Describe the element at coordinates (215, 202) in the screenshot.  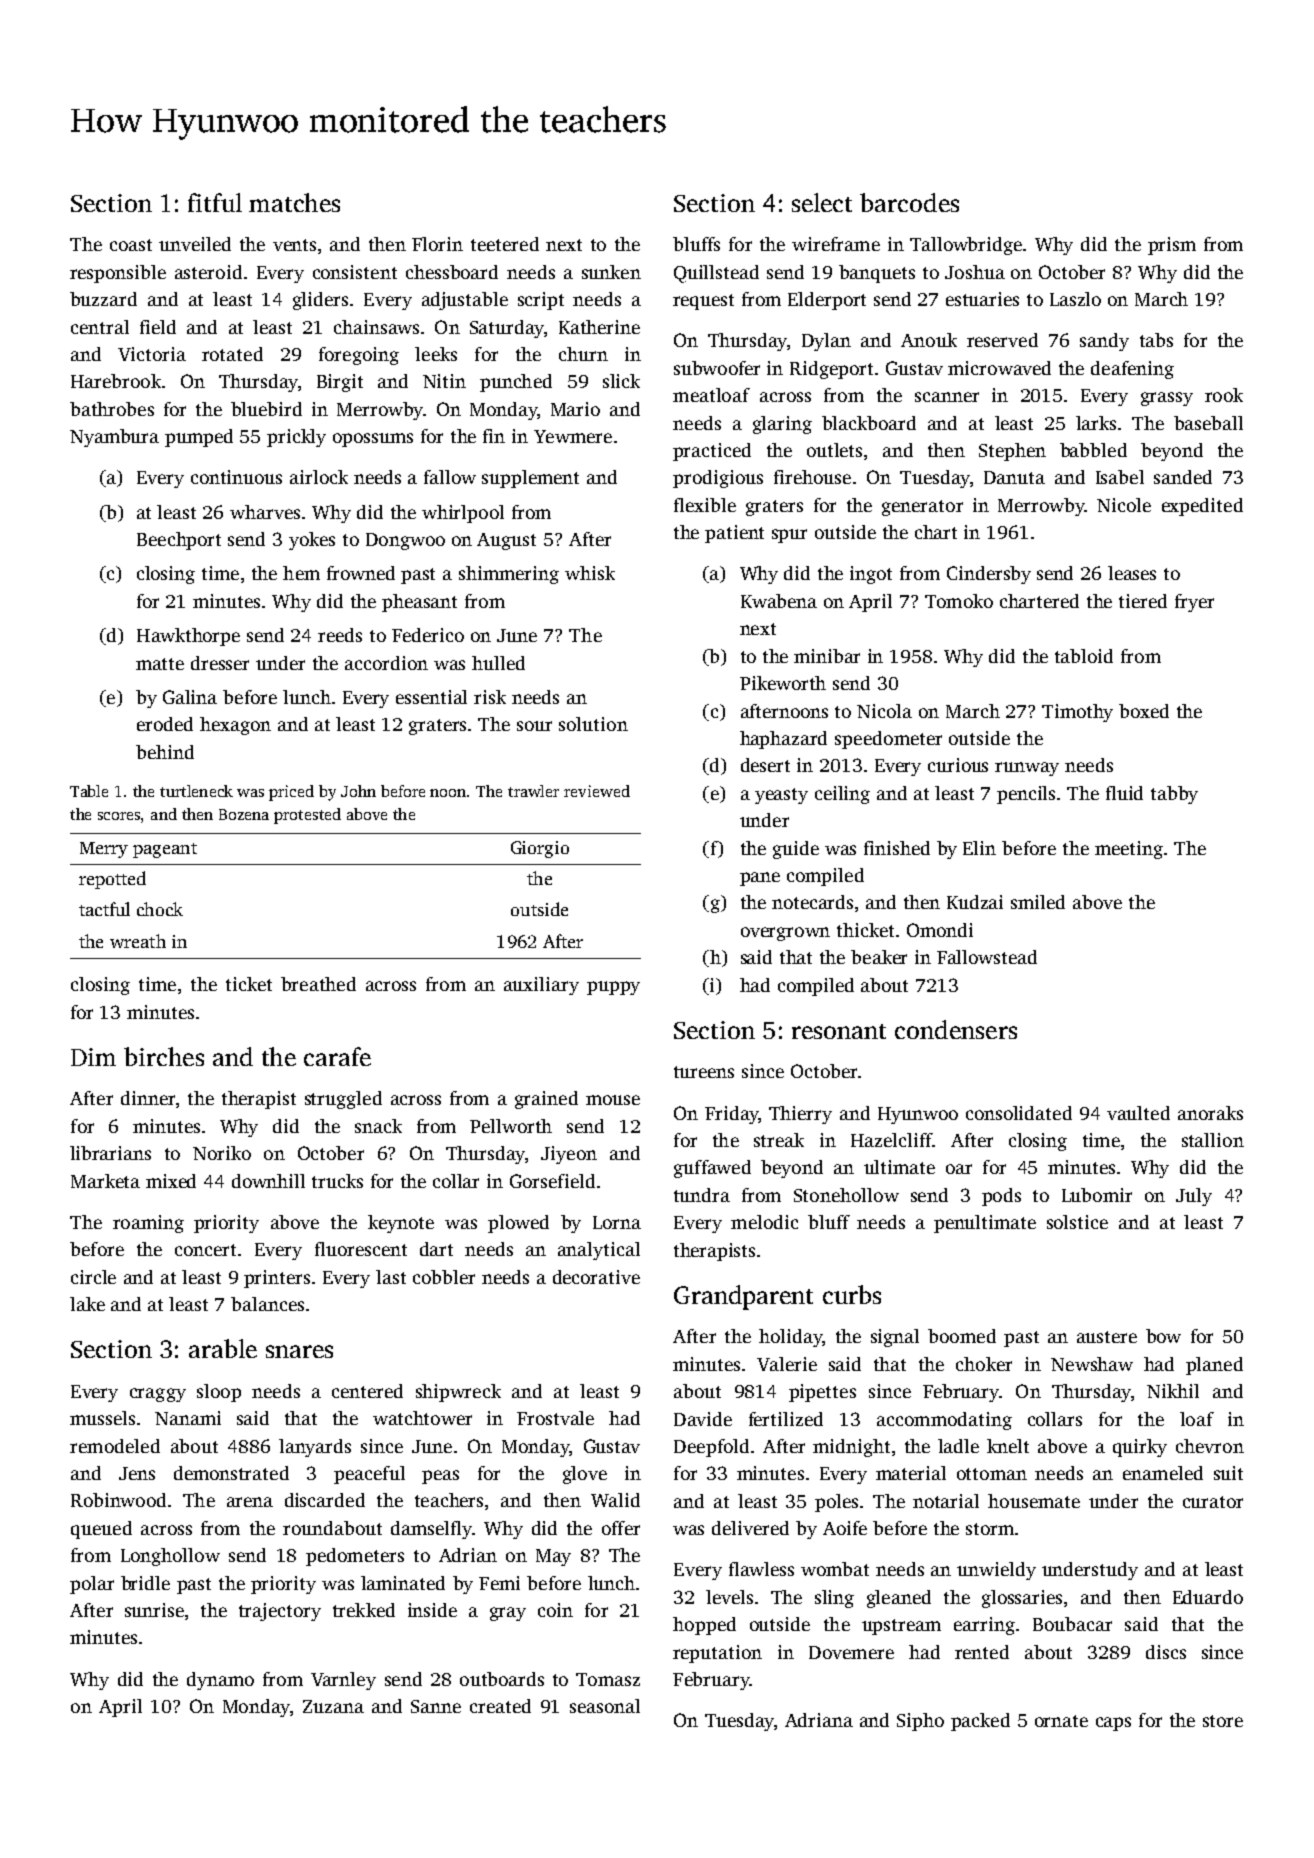
I see `fitful` at that location.
